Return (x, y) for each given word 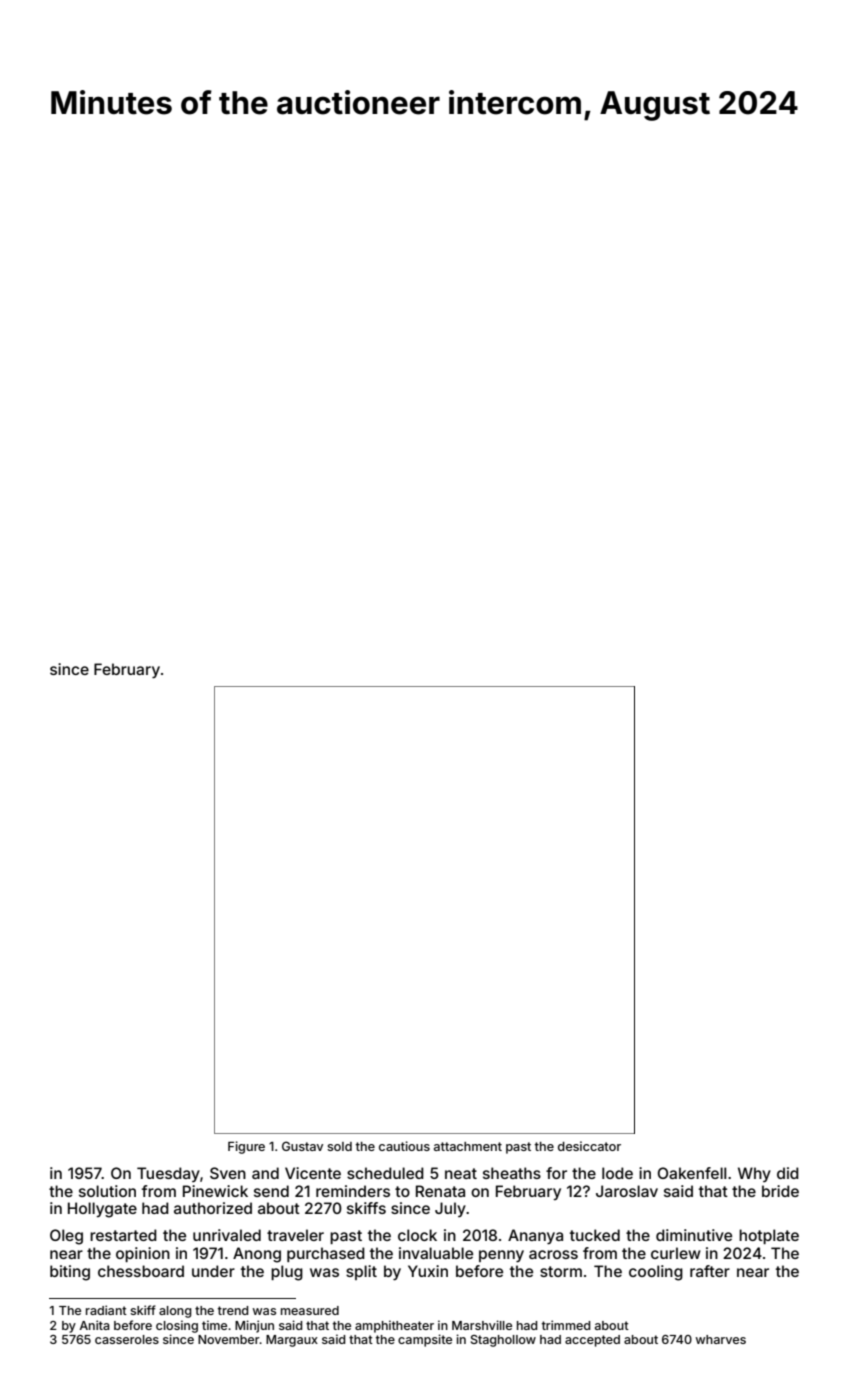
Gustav (302, 1146)
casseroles (127, 1339)
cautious (404, 1146)
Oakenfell (692, 1173)
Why (754, 1174)
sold (339, 1146)
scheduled (385, 1173)
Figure (246, 1147)
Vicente (313, 1173)
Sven (228, 1173)
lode (617, 1173)
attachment (468, 1146)
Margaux (292, 1341)
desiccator (589, 1146)
